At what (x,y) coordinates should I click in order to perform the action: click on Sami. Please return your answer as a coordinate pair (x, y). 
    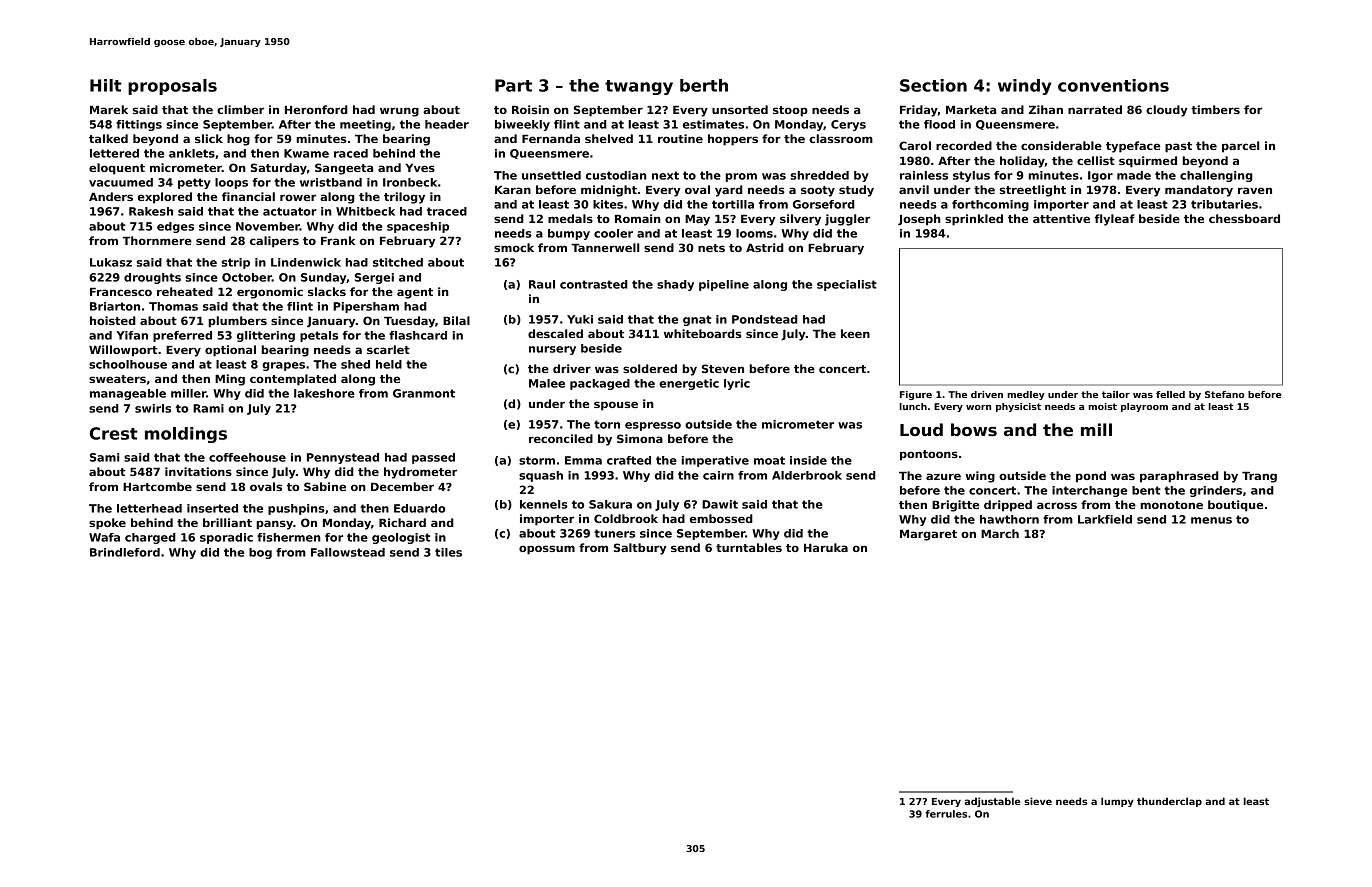
    Looking at the image, I should click on (104, 457).
